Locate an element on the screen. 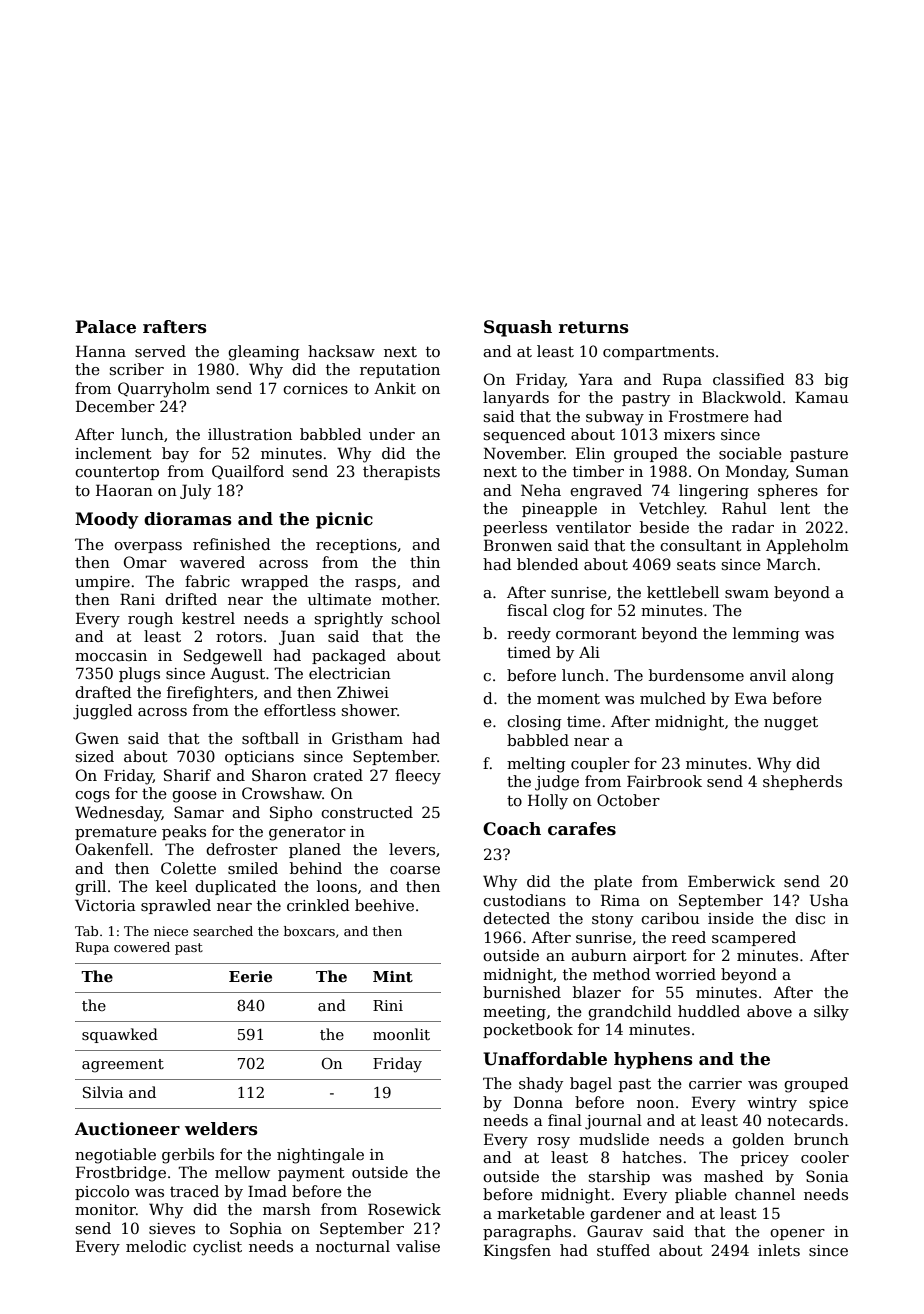 This screenshot has height=1314, width=924. cowered is located at coordinates (142, 947).
